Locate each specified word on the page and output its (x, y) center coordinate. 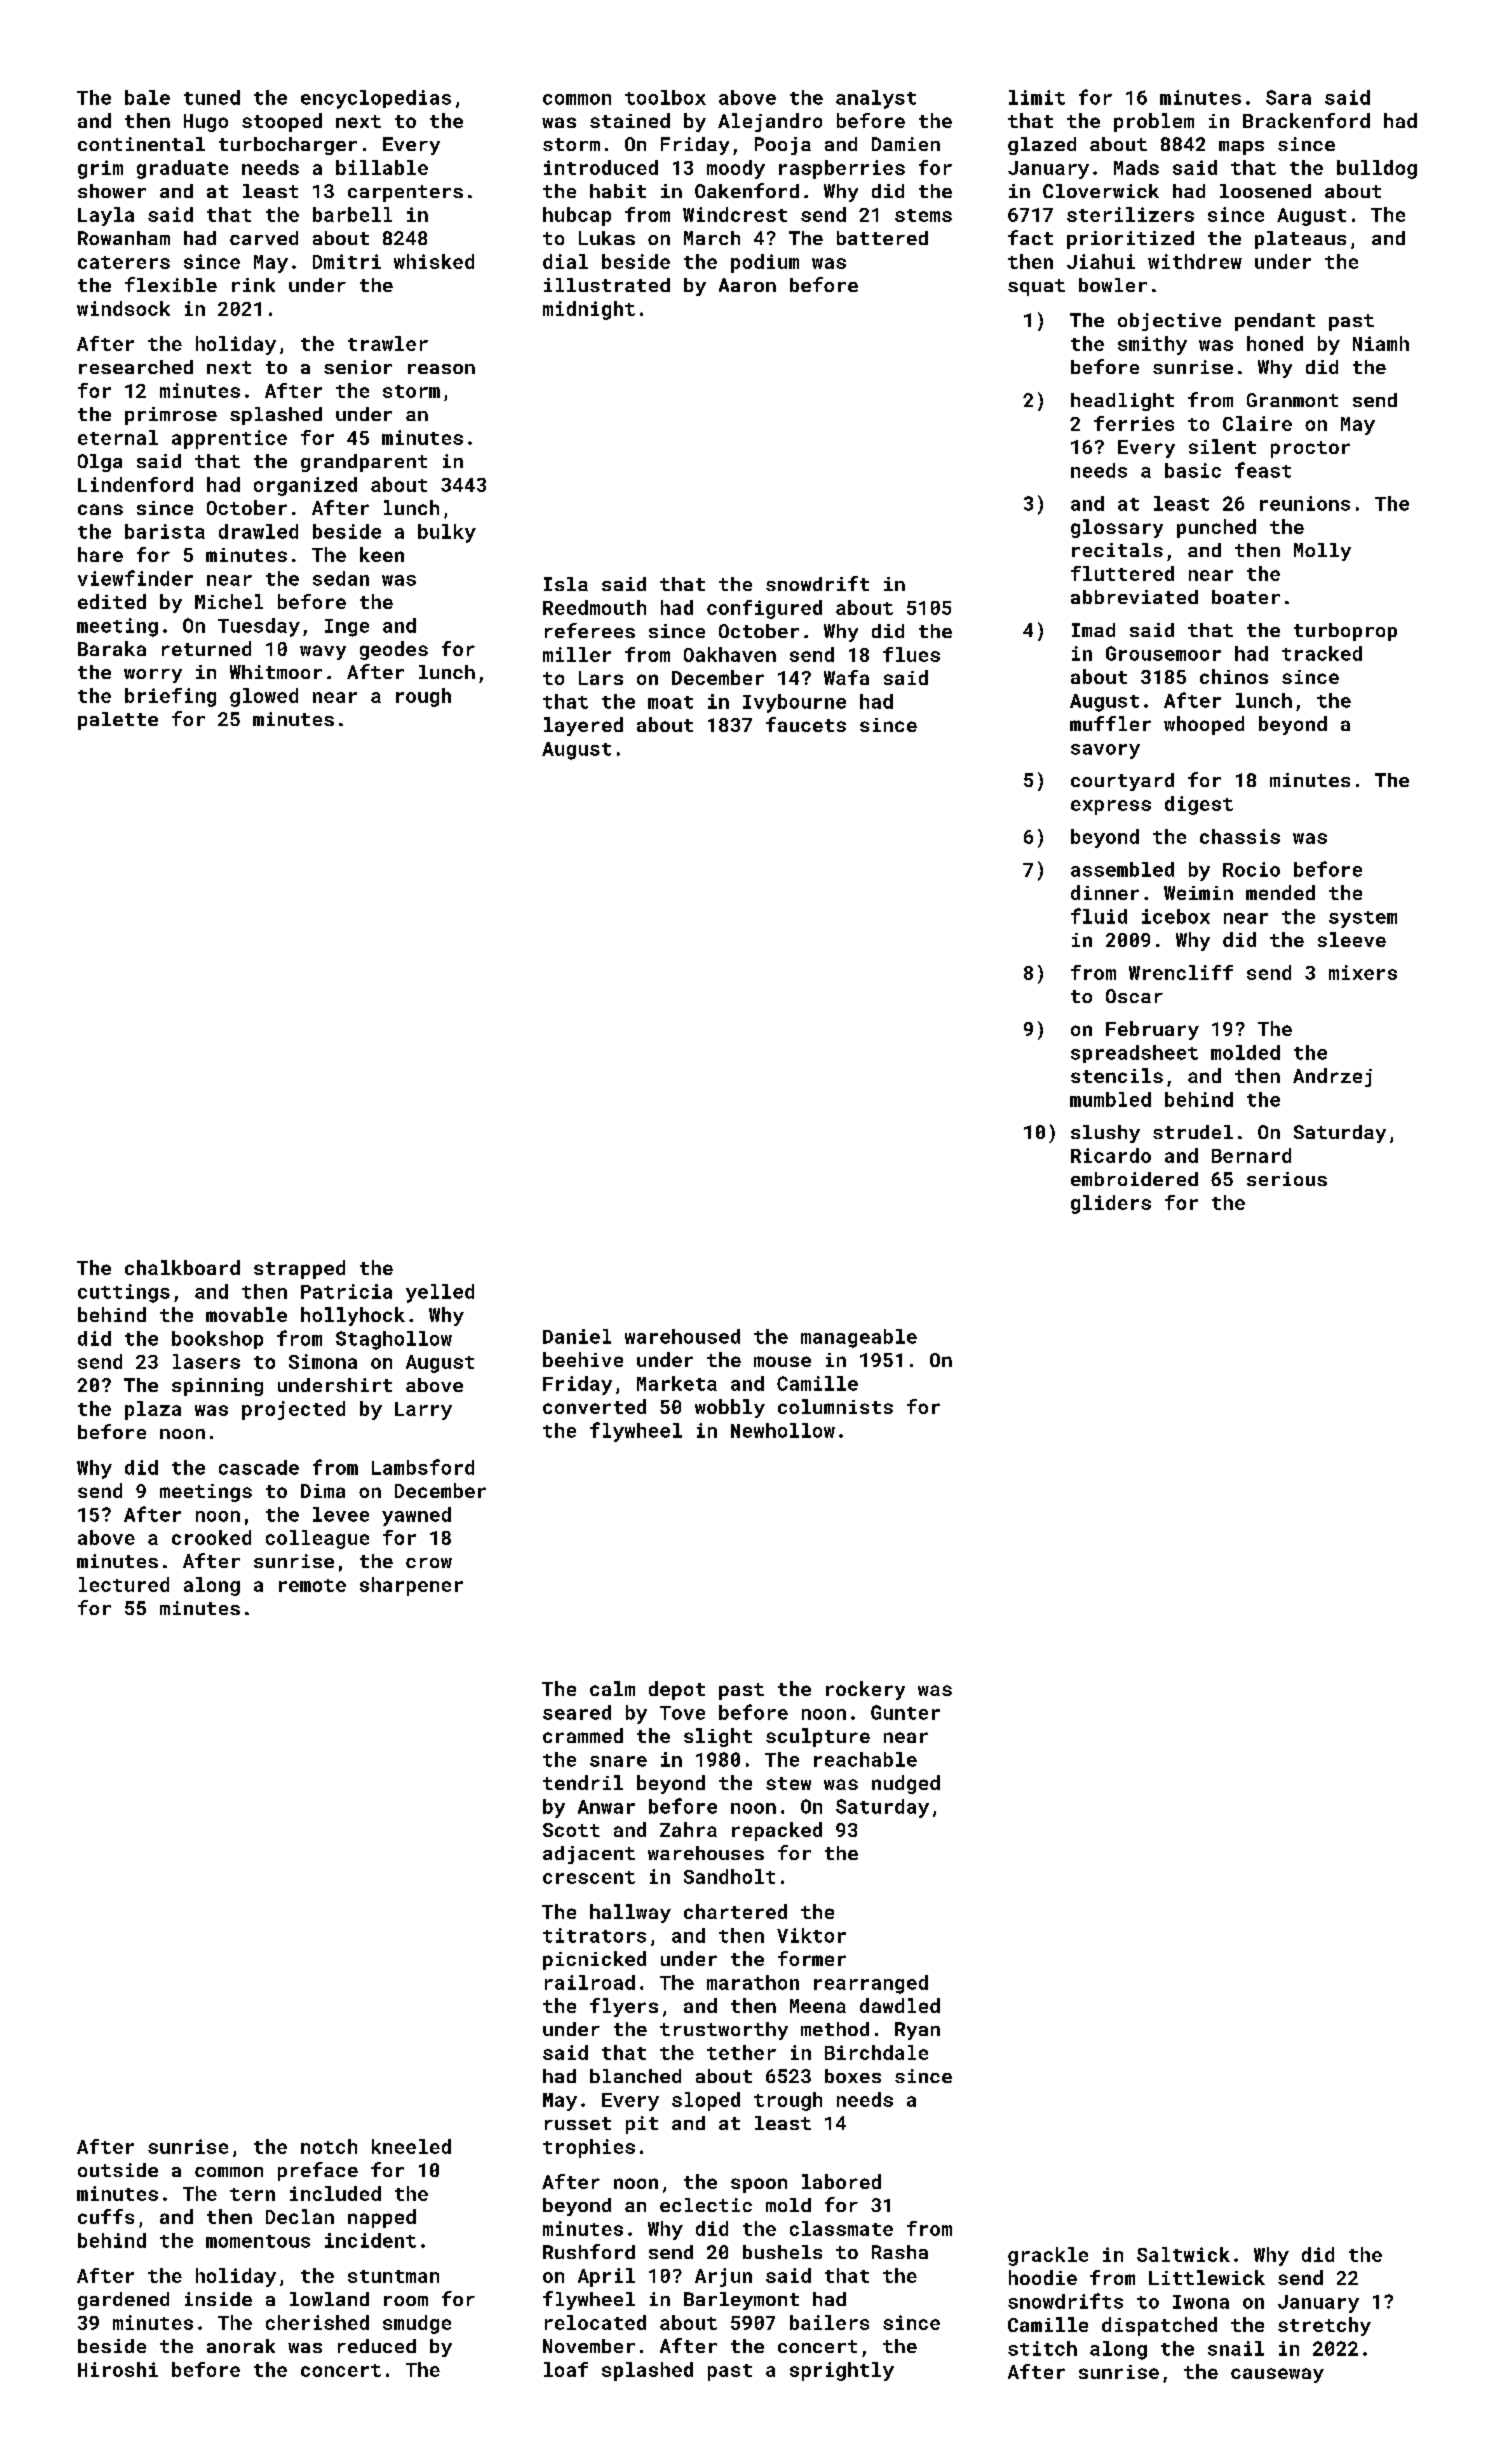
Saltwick (1183, 2254)
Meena (818, 2006)
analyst (876, 99)
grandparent (364, 463)
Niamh (1381, 343)
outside (118, 2170)
